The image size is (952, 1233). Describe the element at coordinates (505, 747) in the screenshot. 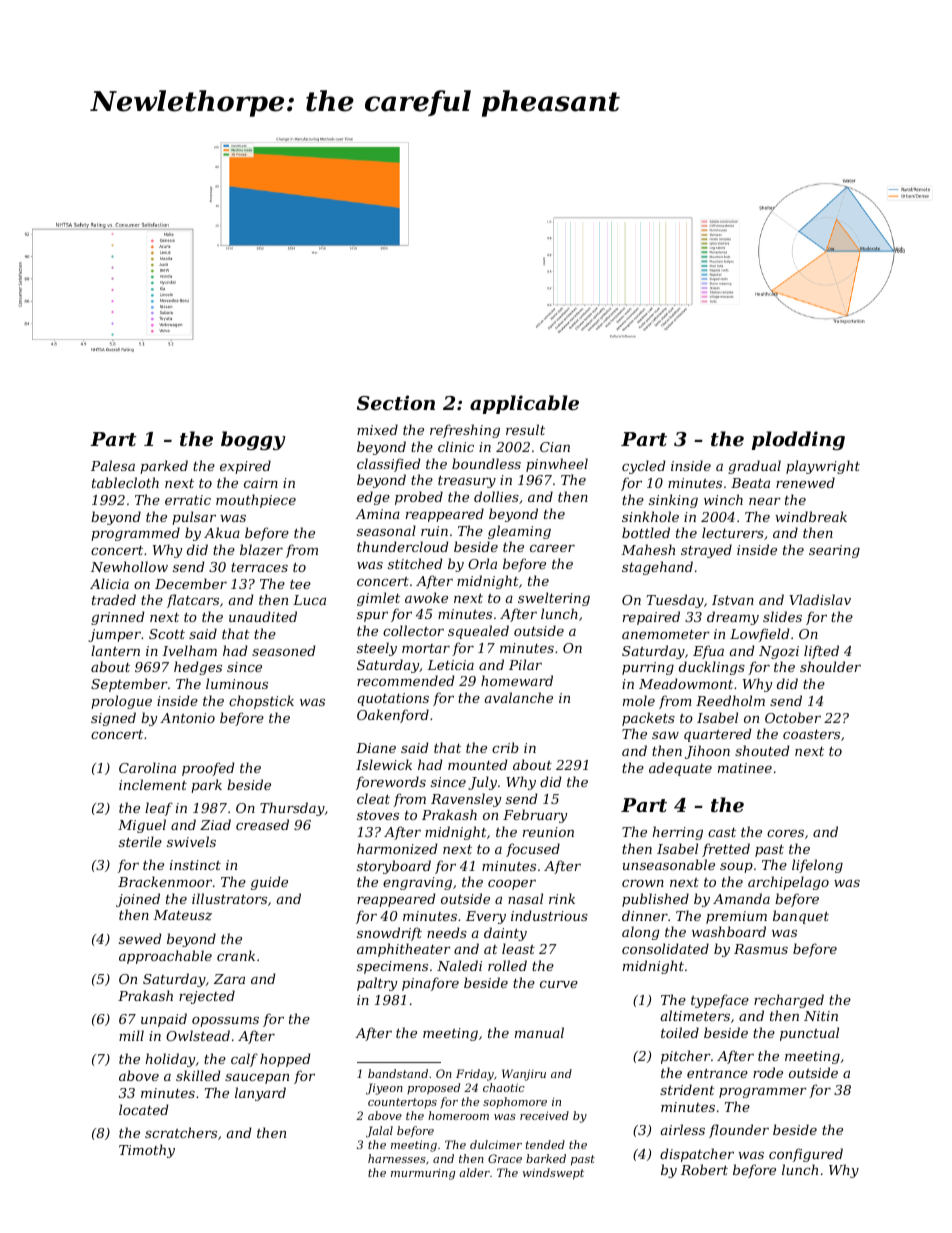

I see `crib` at that location.
